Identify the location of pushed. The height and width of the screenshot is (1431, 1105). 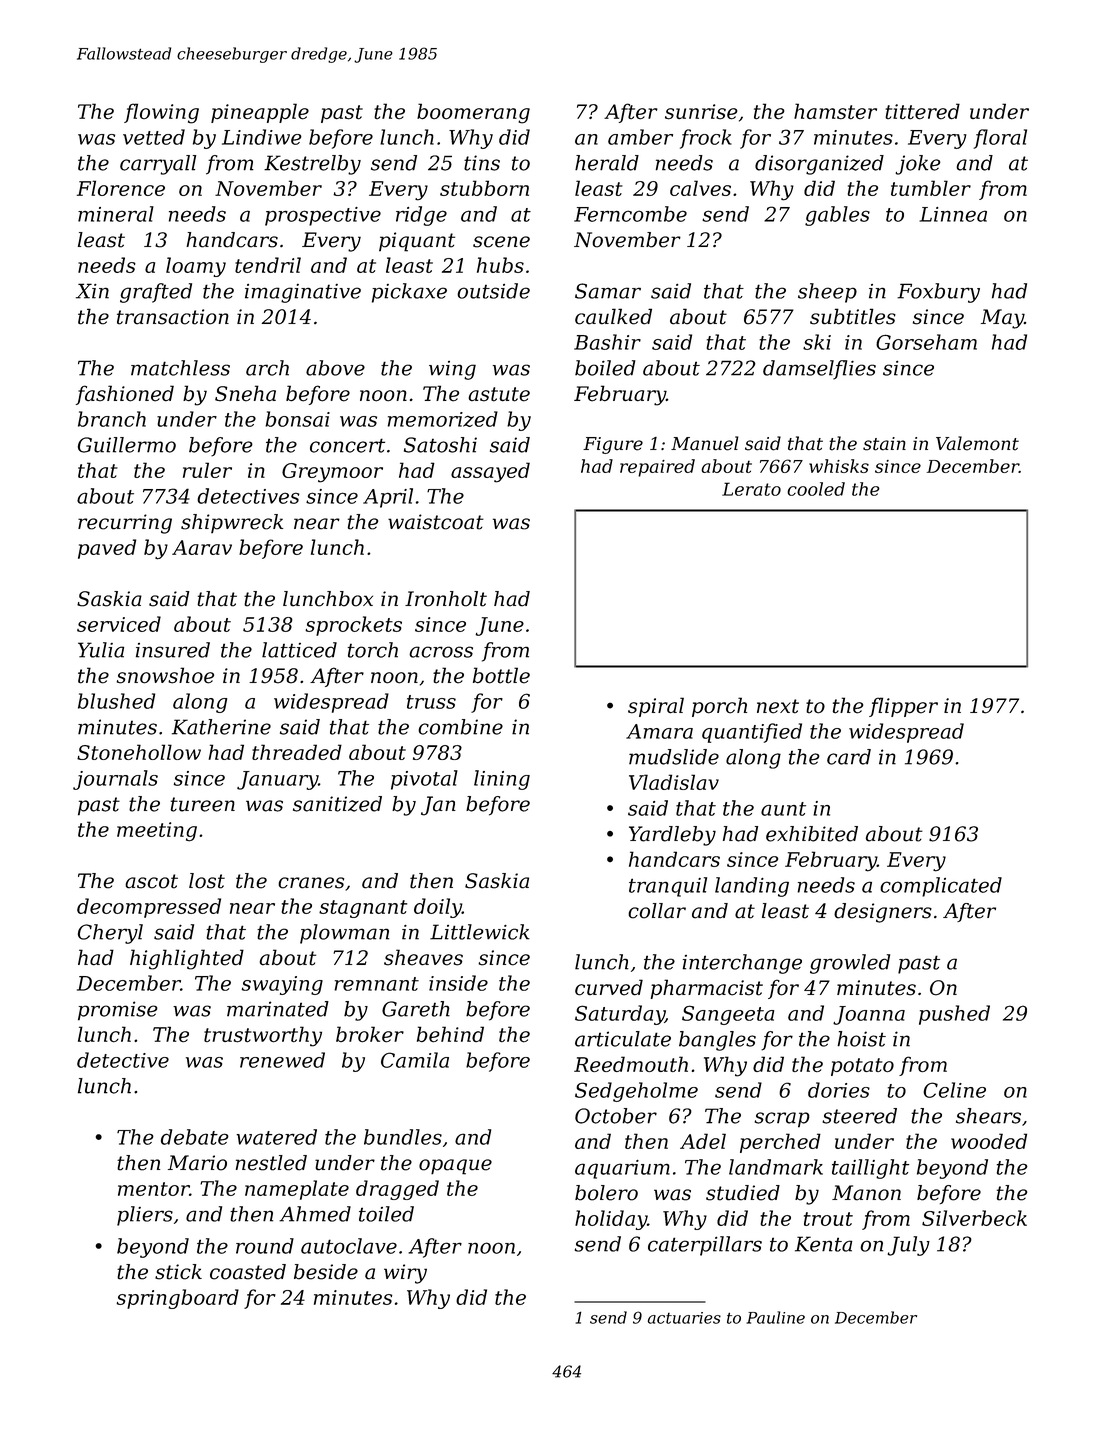
(954, 1015).
